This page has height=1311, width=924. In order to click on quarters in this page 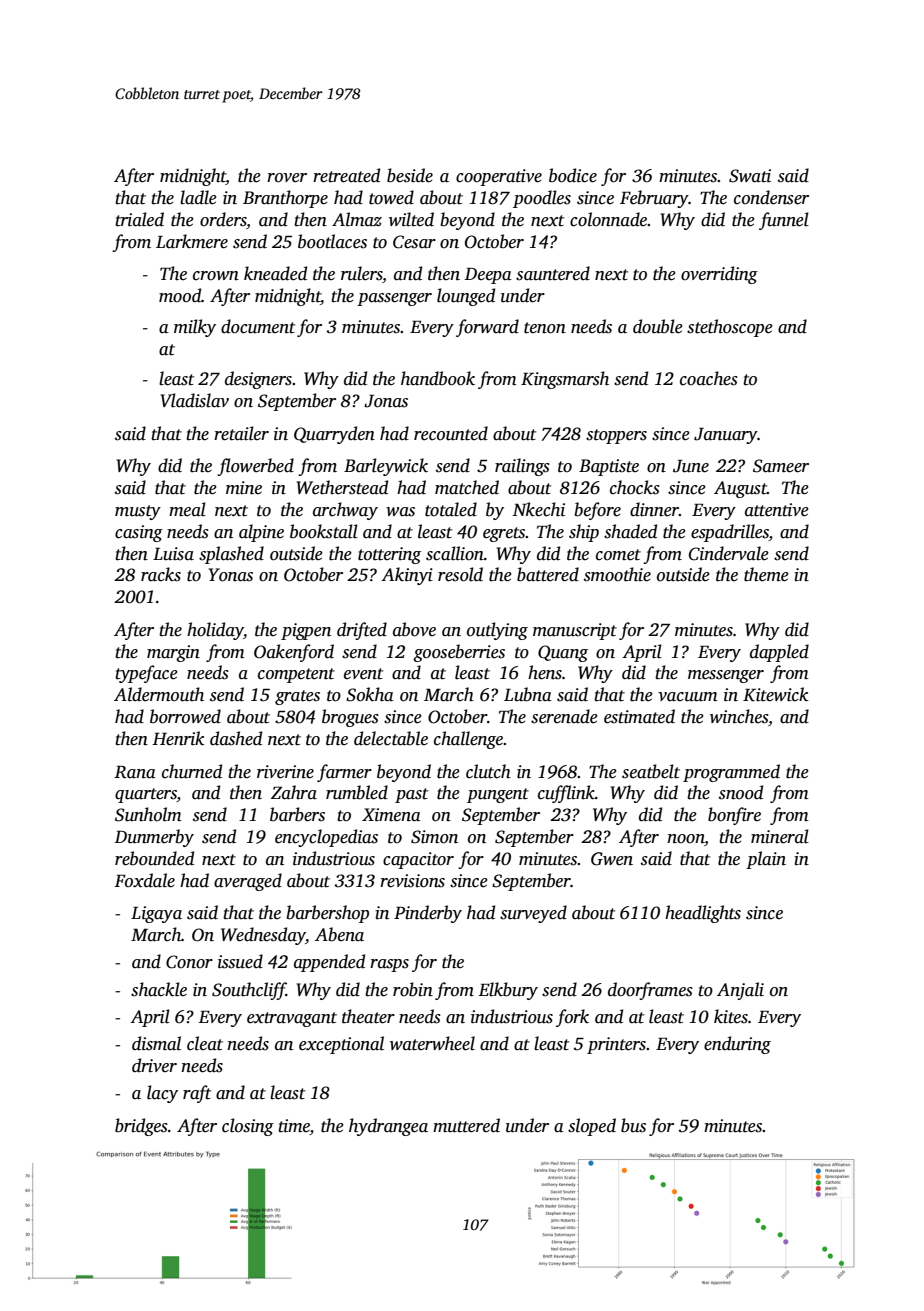, I will do `click(146, 795)`.
